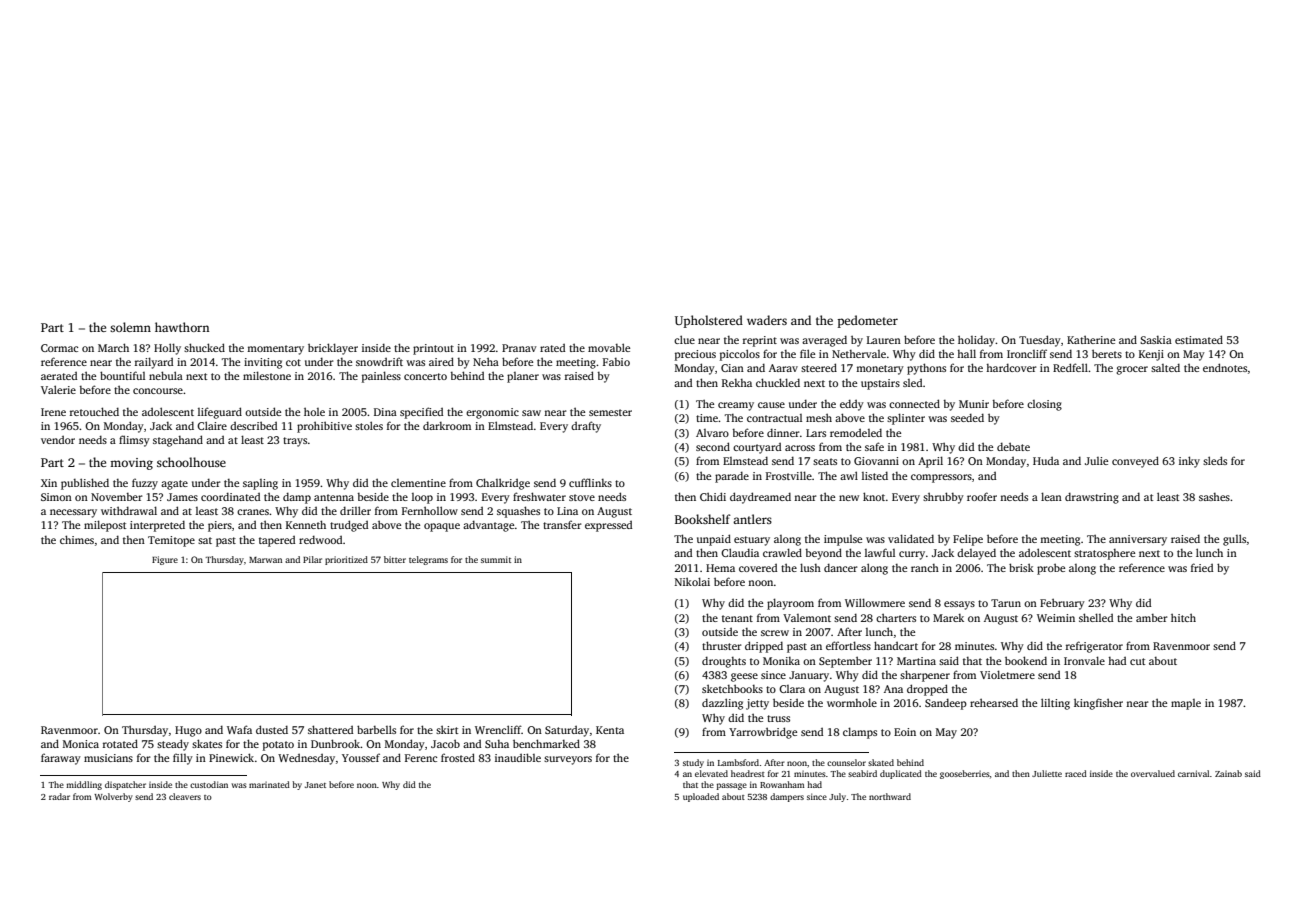 The height and width of the page is (924, 1308). I want to click on cot, so click(293, 362).
